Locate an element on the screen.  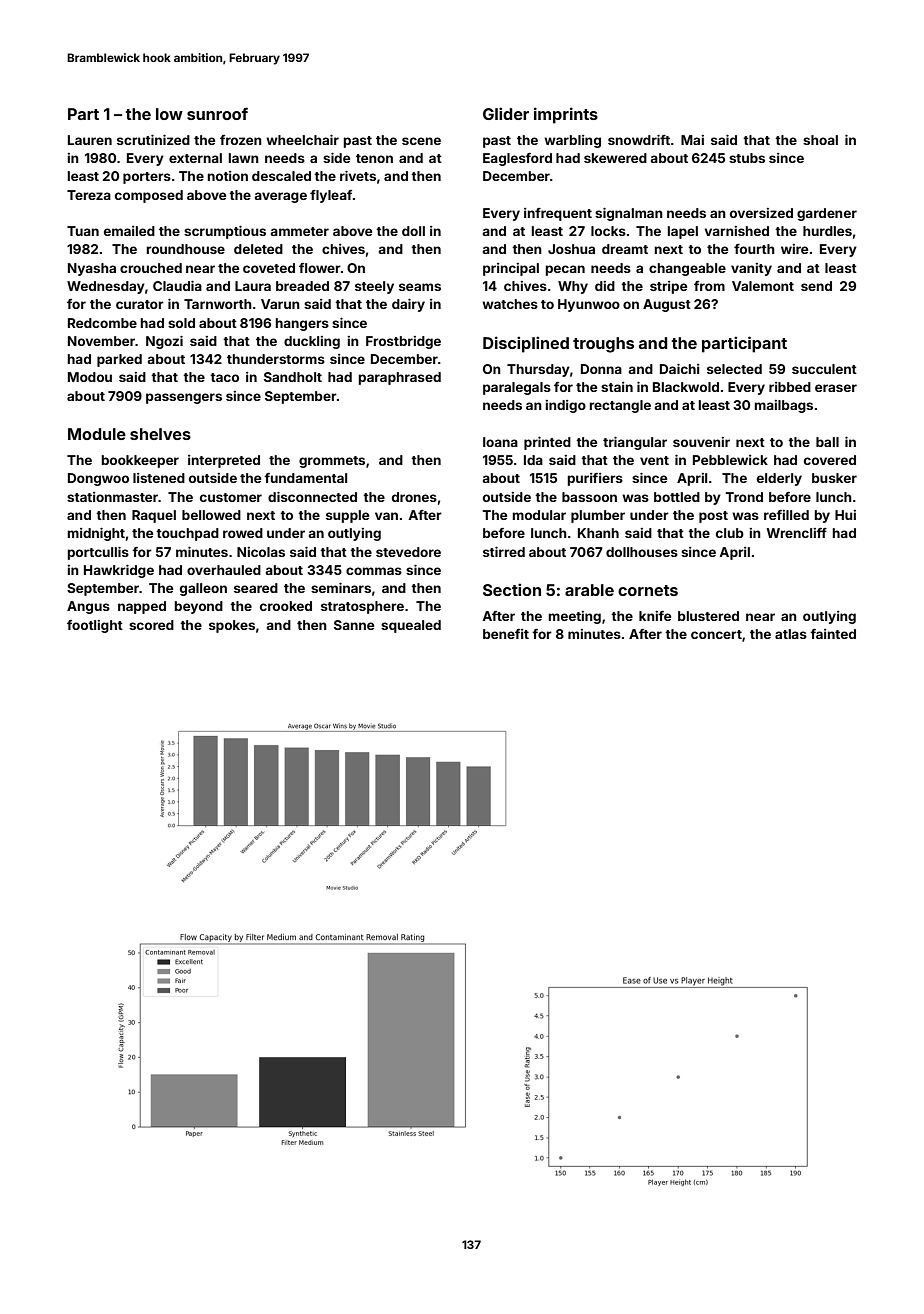
wire is located at coordinates (794, 249).
